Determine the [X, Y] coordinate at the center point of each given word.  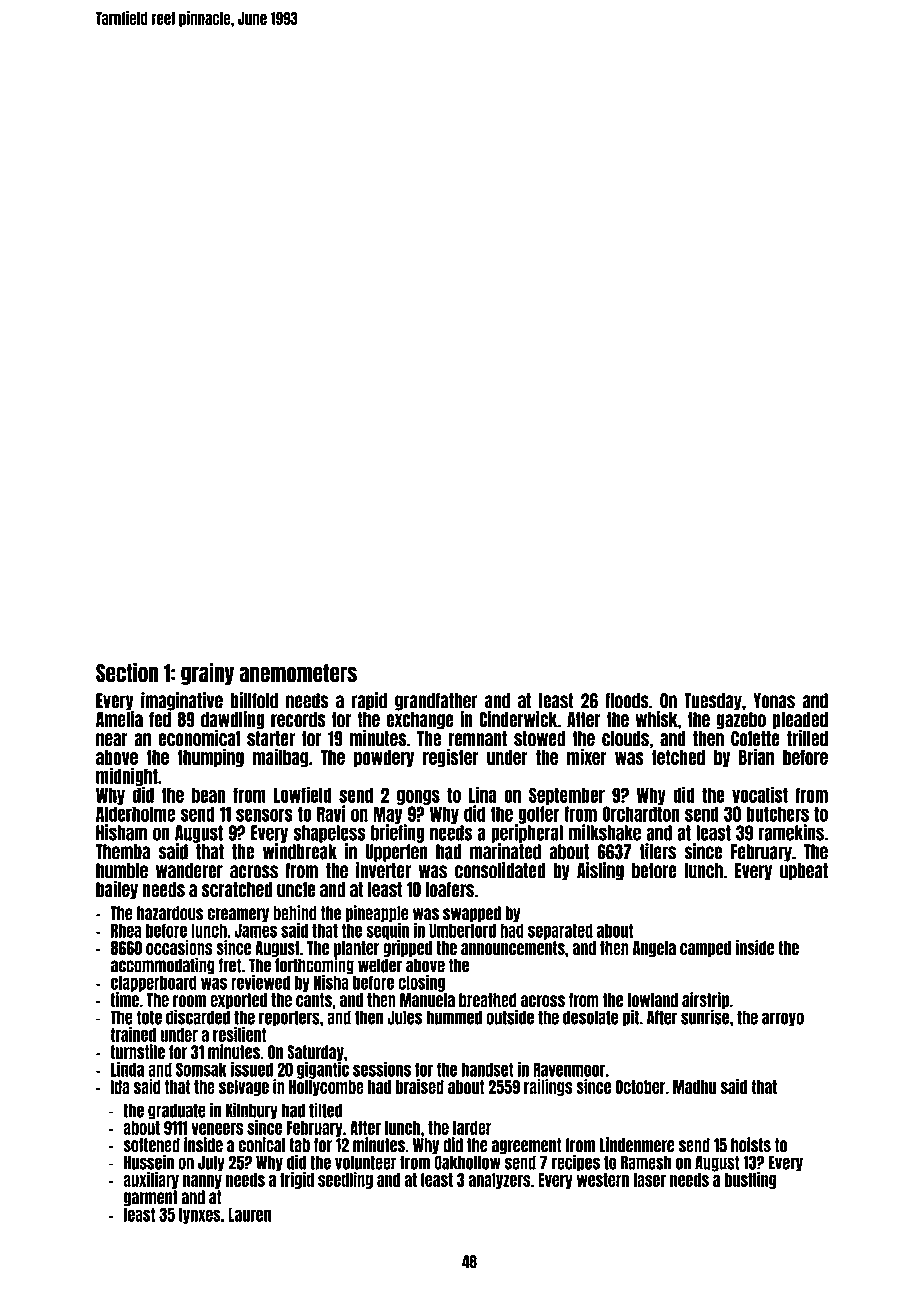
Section [127, 672]
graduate [177, 1111]
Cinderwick [518, 719]
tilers [658, 851]
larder [472, 1128]
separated [560, 932]
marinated [505, 851]
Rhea [126, 931]
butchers [778, 814]
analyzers [499, 1181]
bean [209, 795]
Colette [755, 739]
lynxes [200, 1216]
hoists [751, 1145]
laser [649, 1180]
